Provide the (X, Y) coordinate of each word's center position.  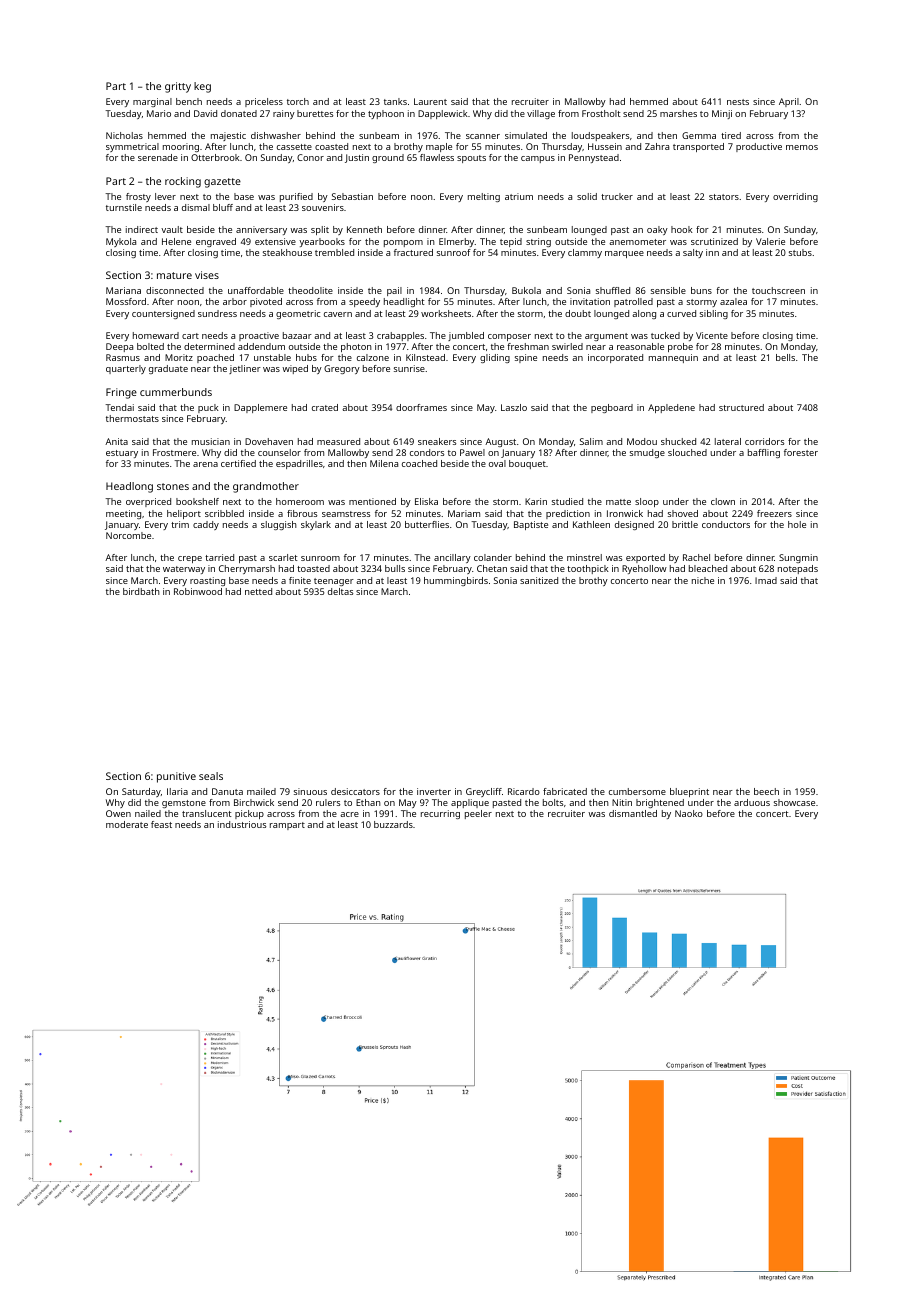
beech (766, 791)
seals (211, 776)
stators (724, 197)
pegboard (612, 408)
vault (172, 229)
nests (738, 102)
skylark (316, 525)
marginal (152, 102)
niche (703, 580)
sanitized (539, 580)
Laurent (430, 101)
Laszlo (514, 407)
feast (161, 824)
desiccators (355, 791)
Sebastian (352, 196)
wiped (295, 369)
